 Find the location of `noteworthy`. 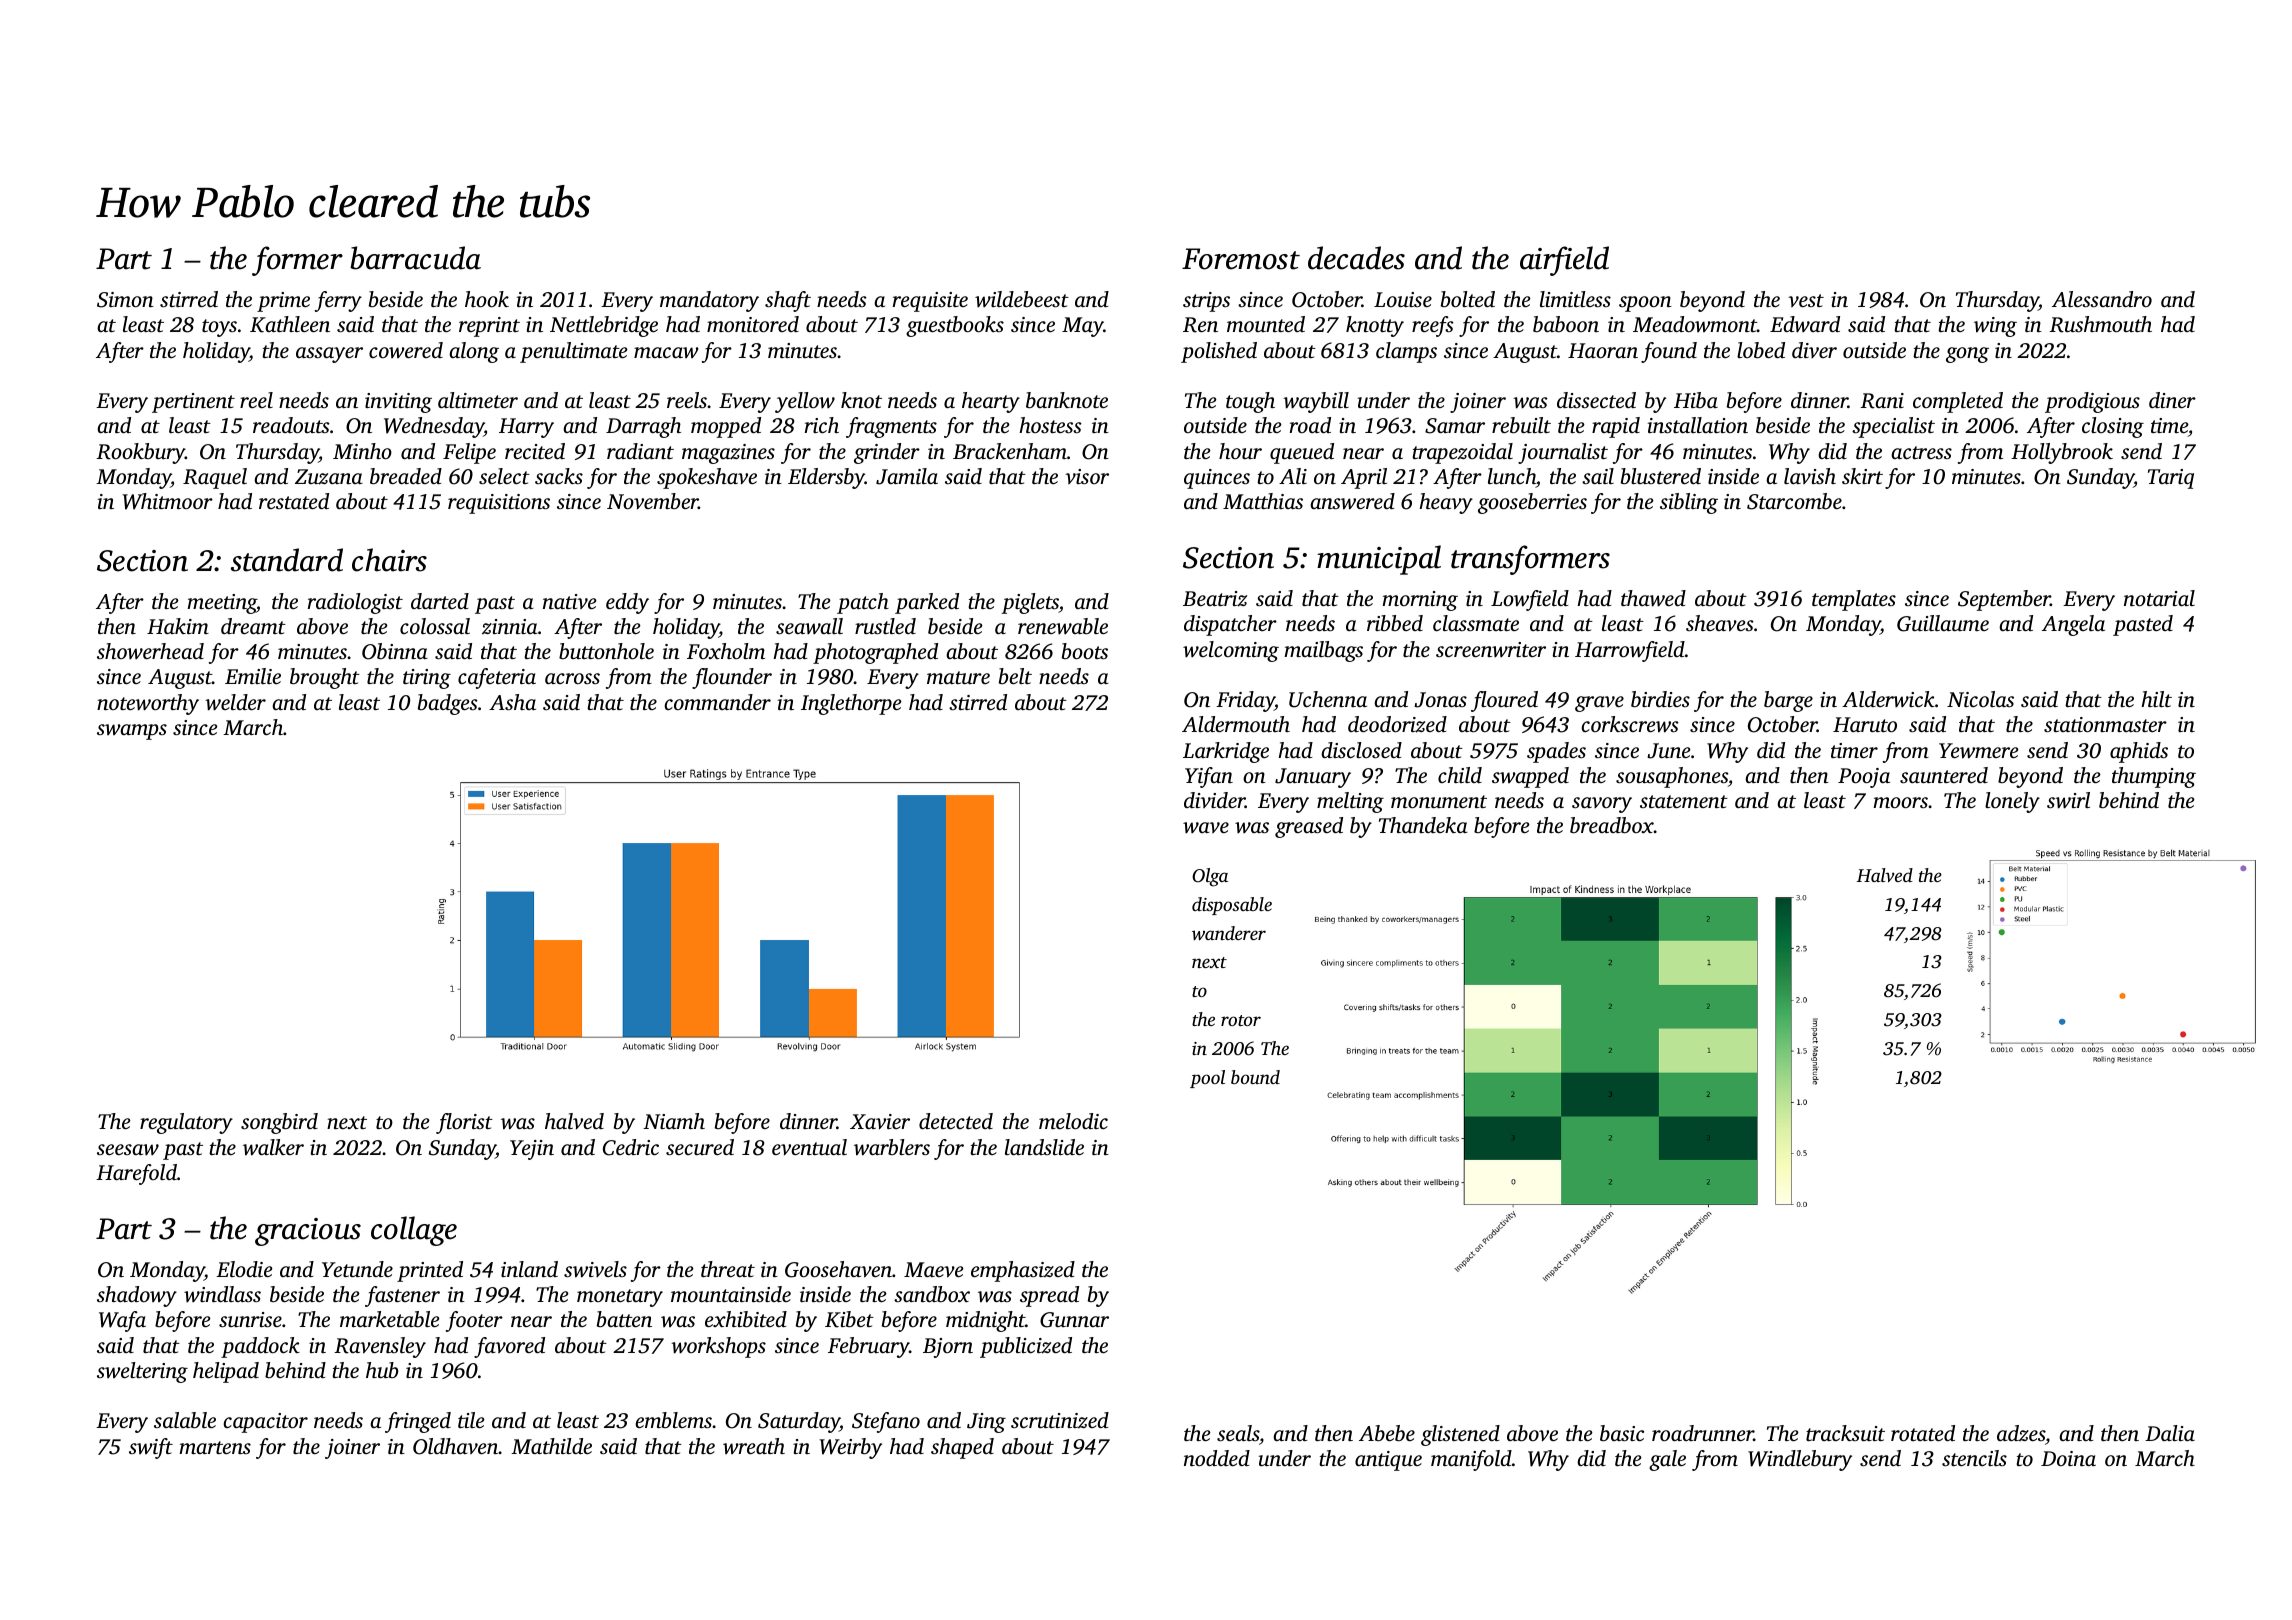

noteworthy is located at coordinates (148, 704).
